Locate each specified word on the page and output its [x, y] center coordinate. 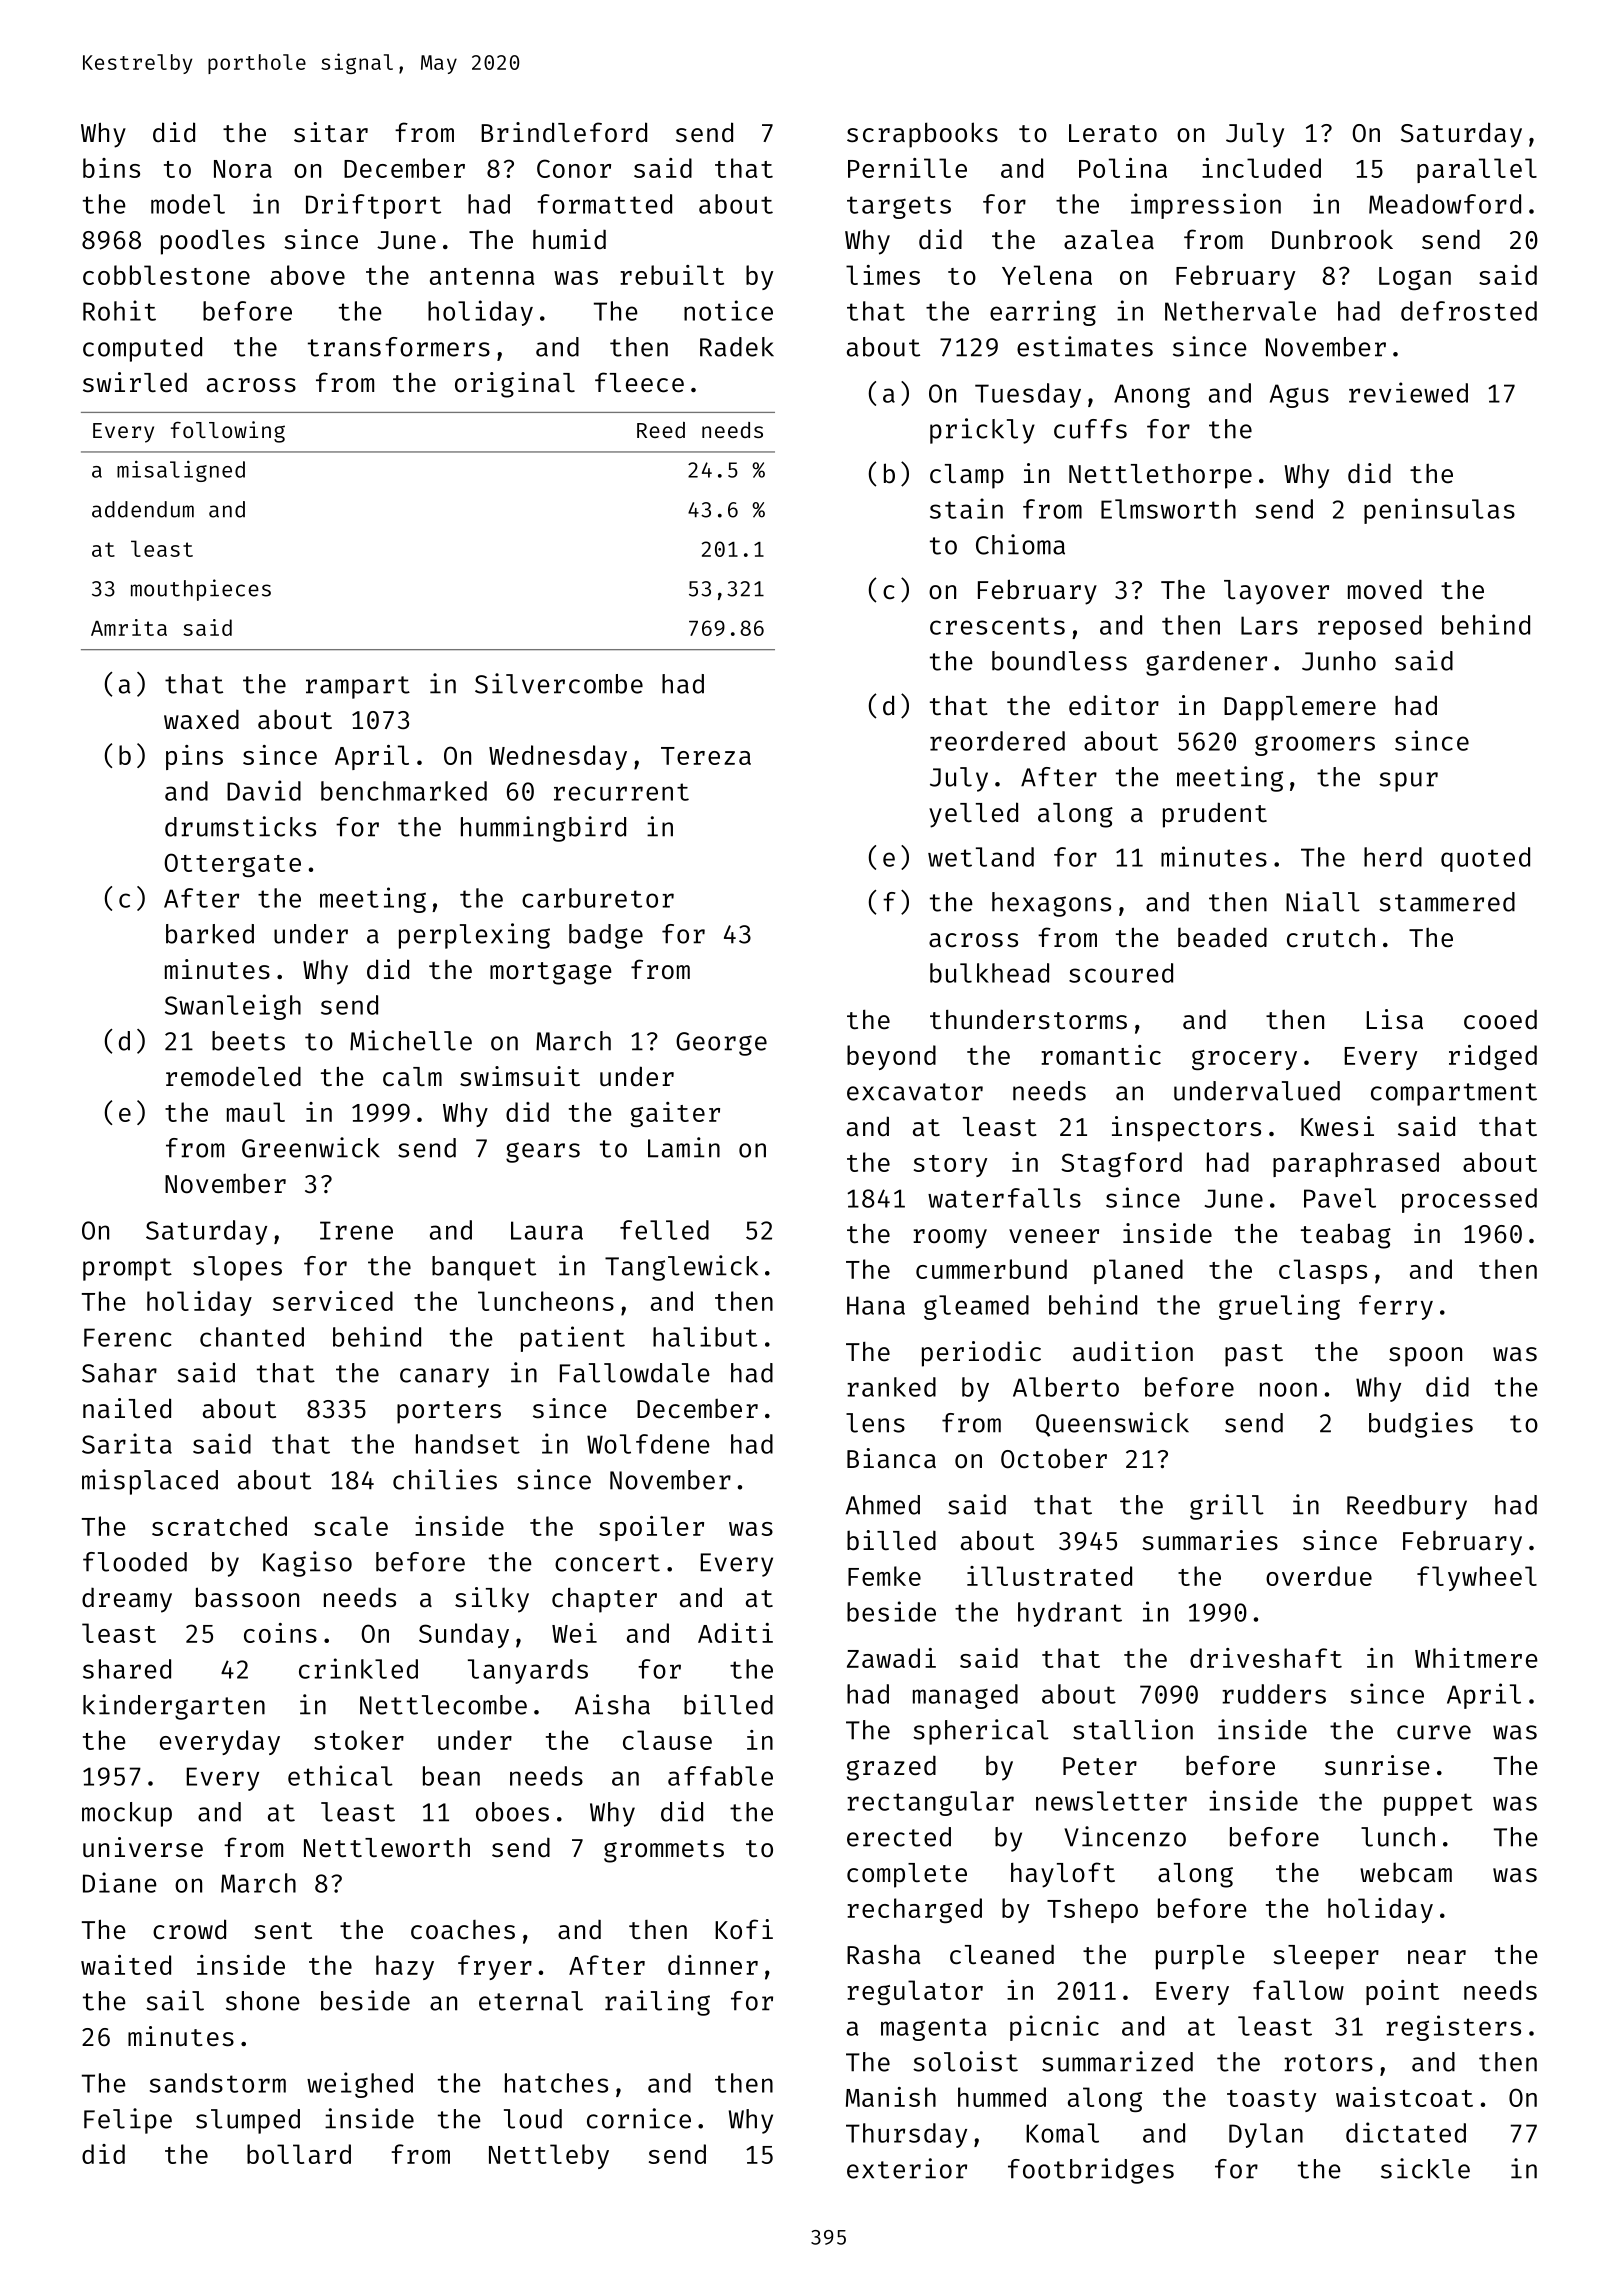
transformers [399, 347]
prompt [127, 1269]
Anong [1152, 396]
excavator [915, 1092]
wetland [981, 857]
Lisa [1395, 1019]
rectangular [930, 1803]
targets [899, 207]
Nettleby [549, 2156]
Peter [1100, 1766]
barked [210, 934]
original [515, 385]
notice [728, 310]
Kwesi [1337, 1126]
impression [1206, 206]
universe [143, 1847]
